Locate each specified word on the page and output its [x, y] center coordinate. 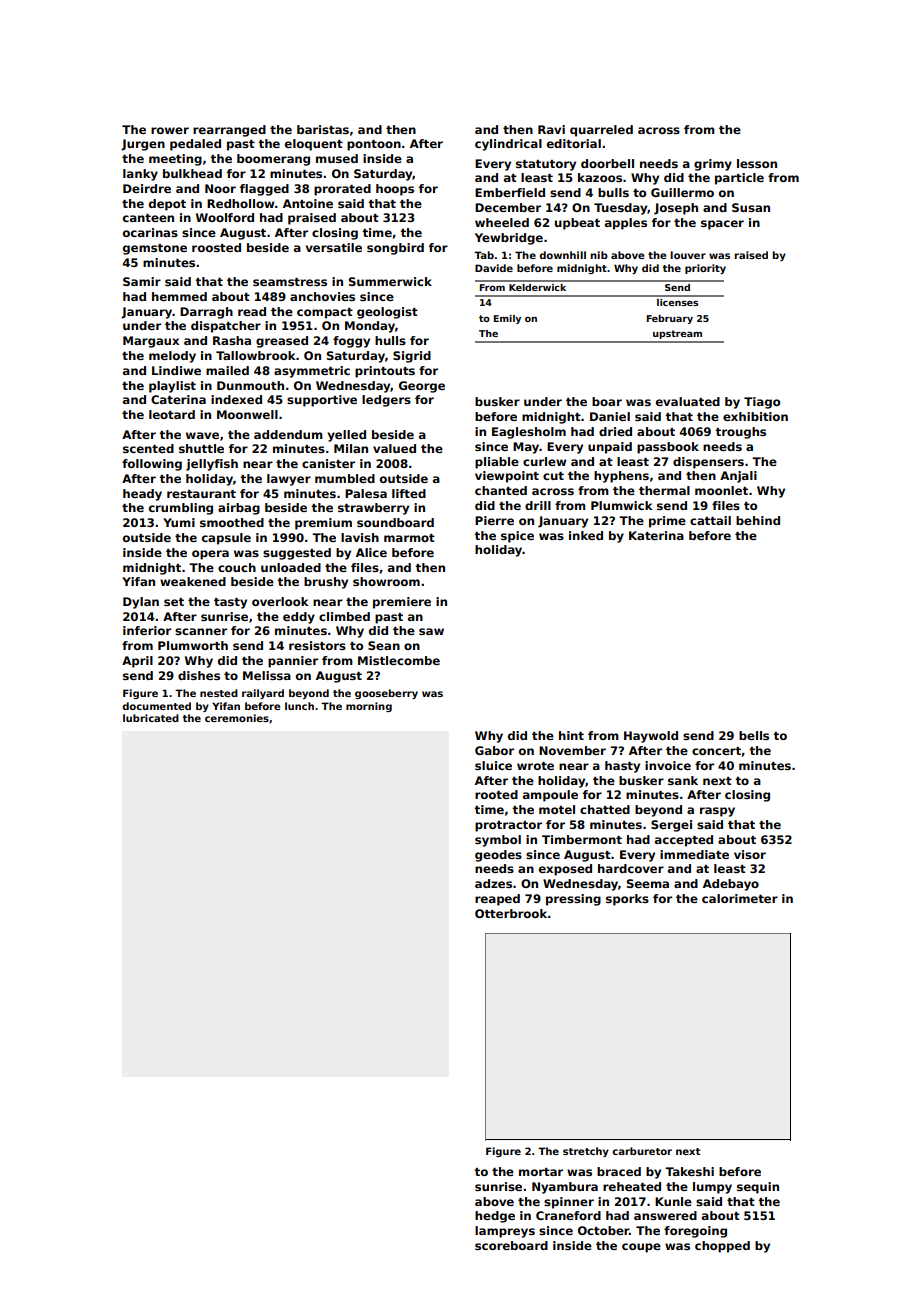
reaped [497, 900]
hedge [495, 1217]
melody [172, 357]
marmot [409, 538]
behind [758, 520]
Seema [648, 883]
